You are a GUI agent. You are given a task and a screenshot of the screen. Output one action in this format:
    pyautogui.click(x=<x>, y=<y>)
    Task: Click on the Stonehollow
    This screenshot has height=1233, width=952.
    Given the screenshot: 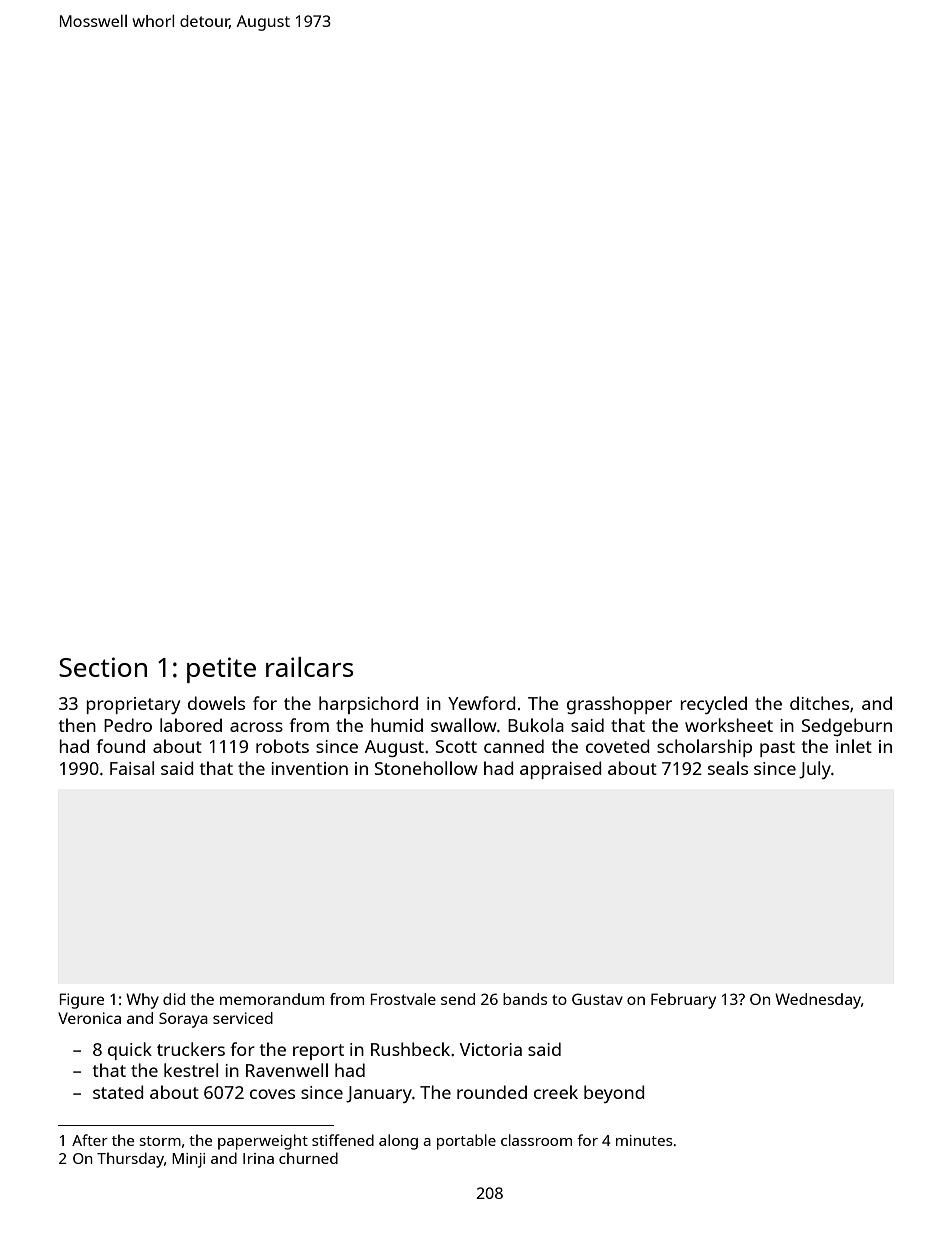 What is the action you would take?
    pyautogui.click(x=426, y=768)
